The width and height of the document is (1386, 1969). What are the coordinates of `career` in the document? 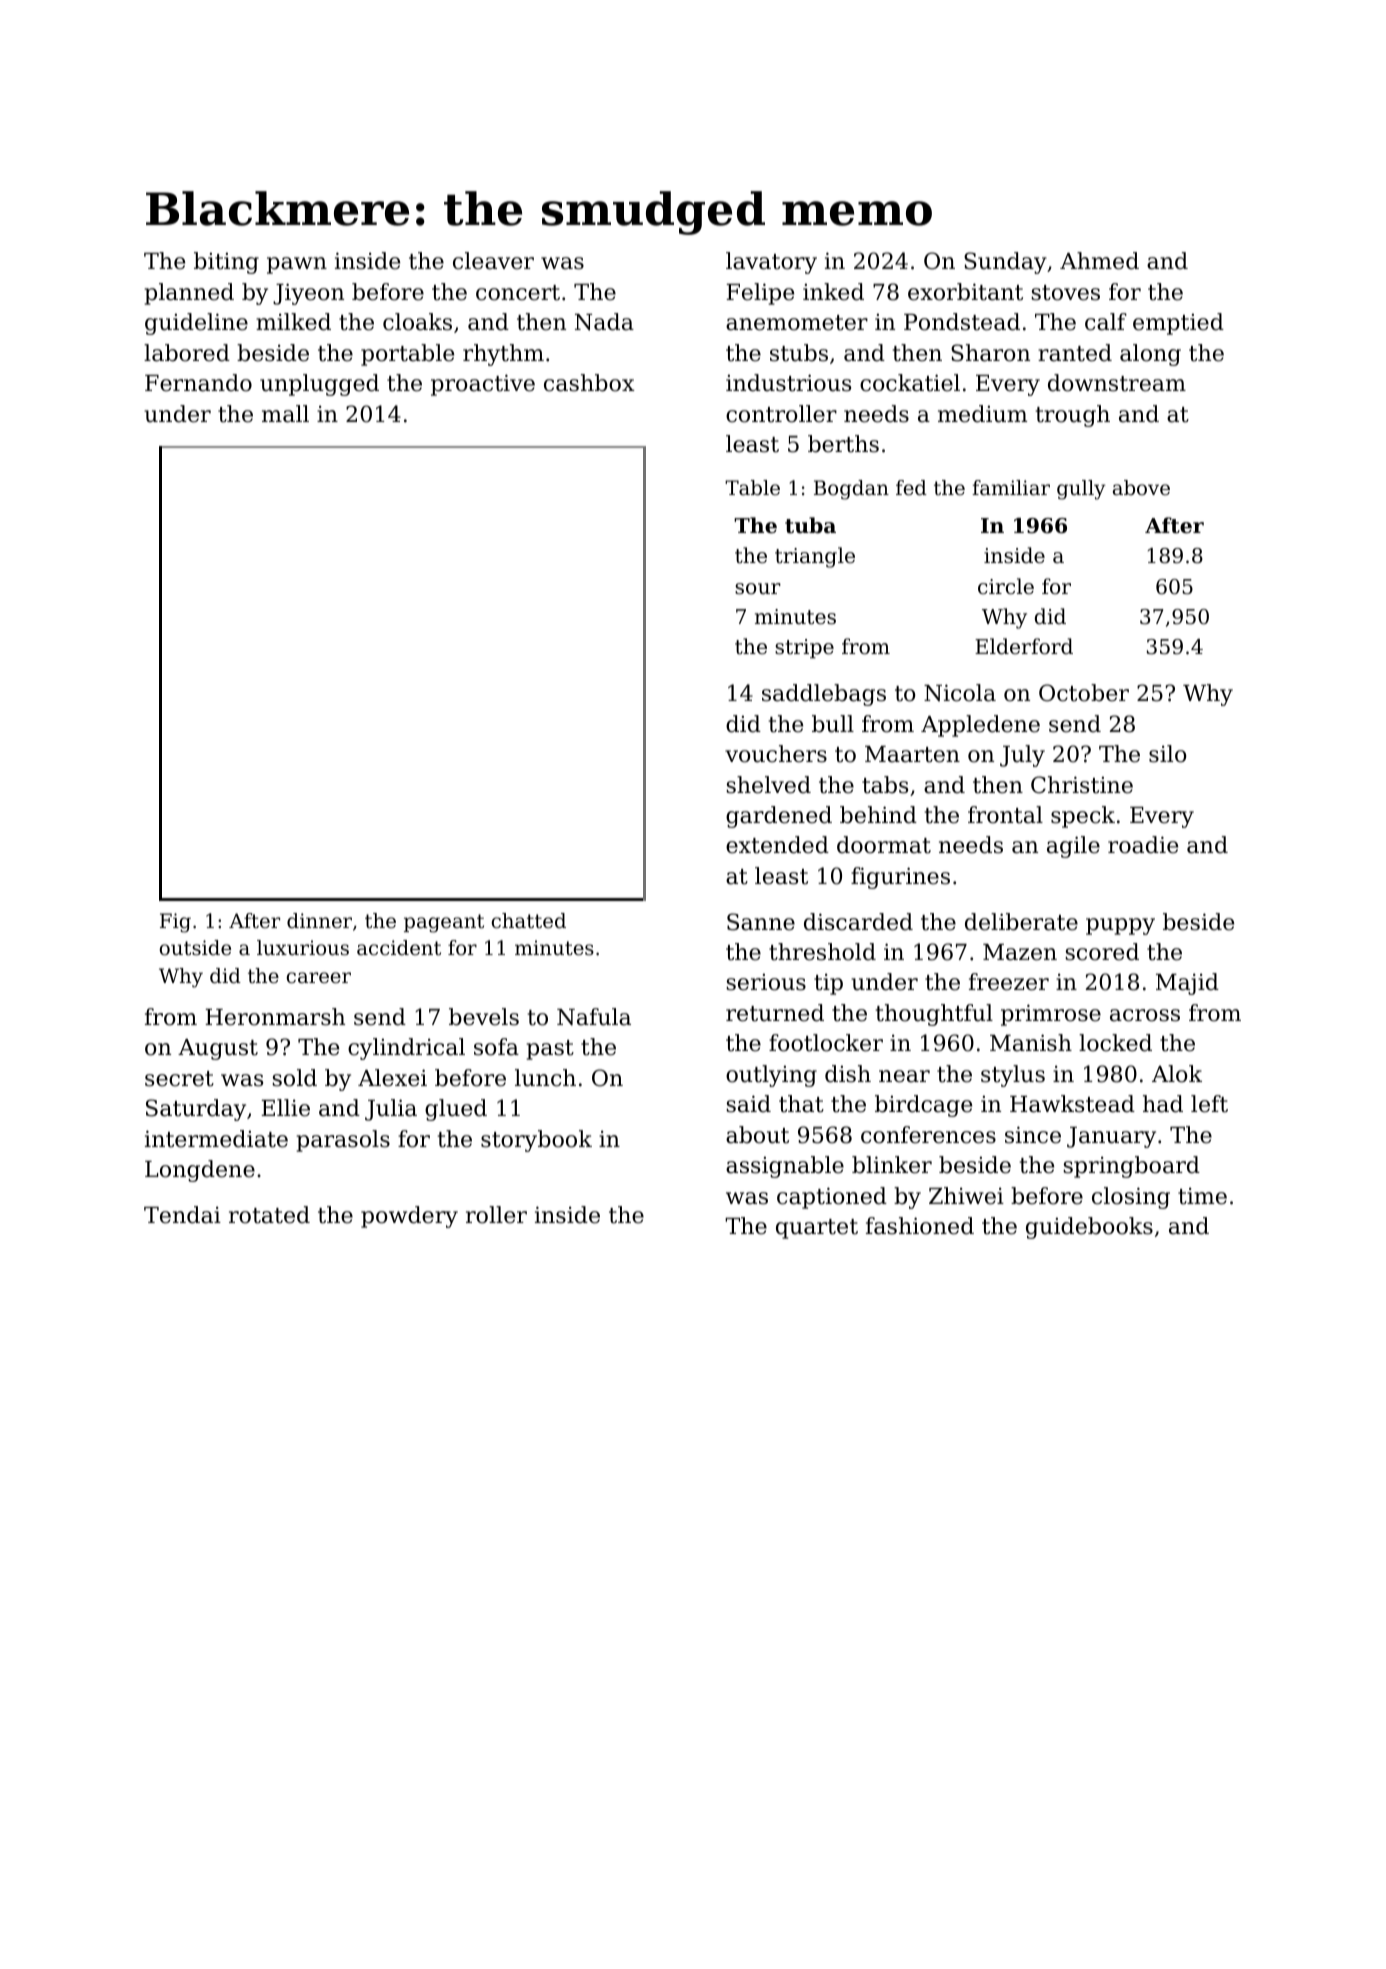 It's located at (319, 978).
